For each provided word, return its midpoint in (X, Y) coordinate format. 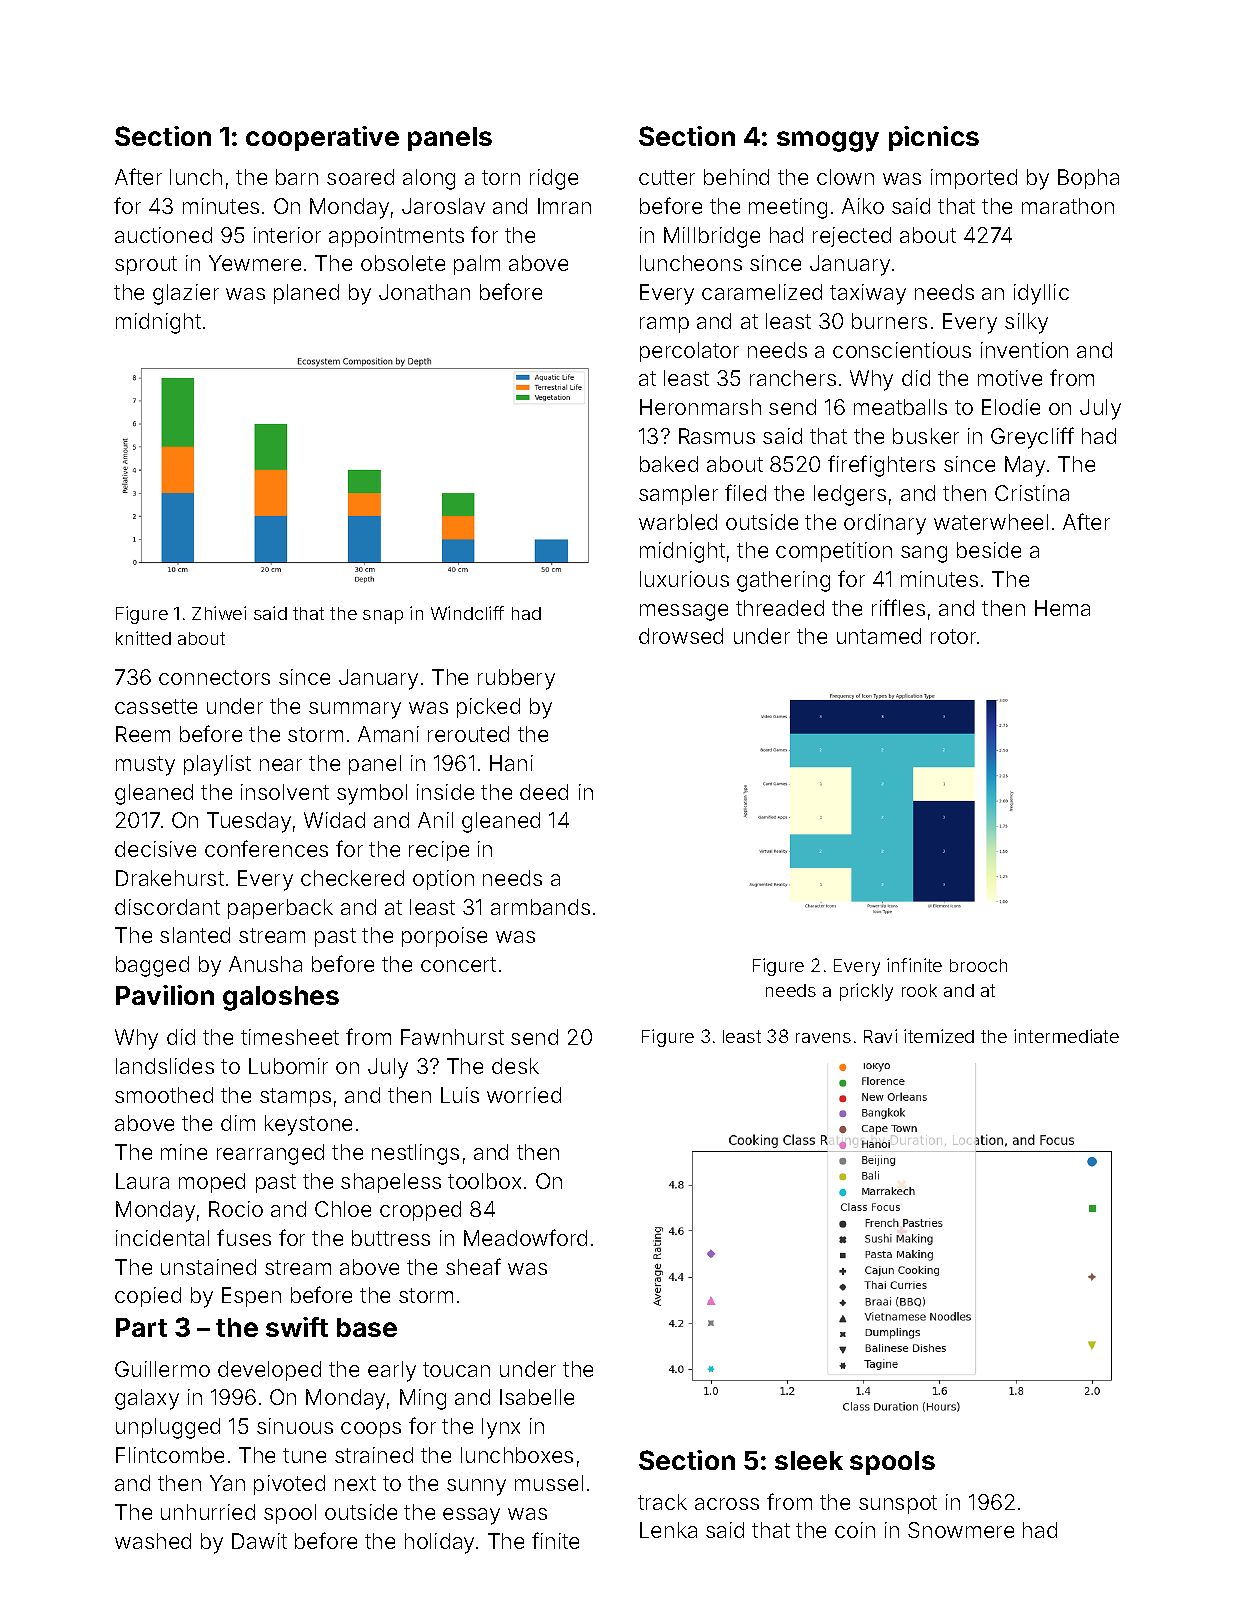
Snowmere (961, 1530)
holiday (439, 1543)
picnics (934, 138)
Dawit (259, 1541)
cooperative (322, 138)
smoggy (828, 141)
